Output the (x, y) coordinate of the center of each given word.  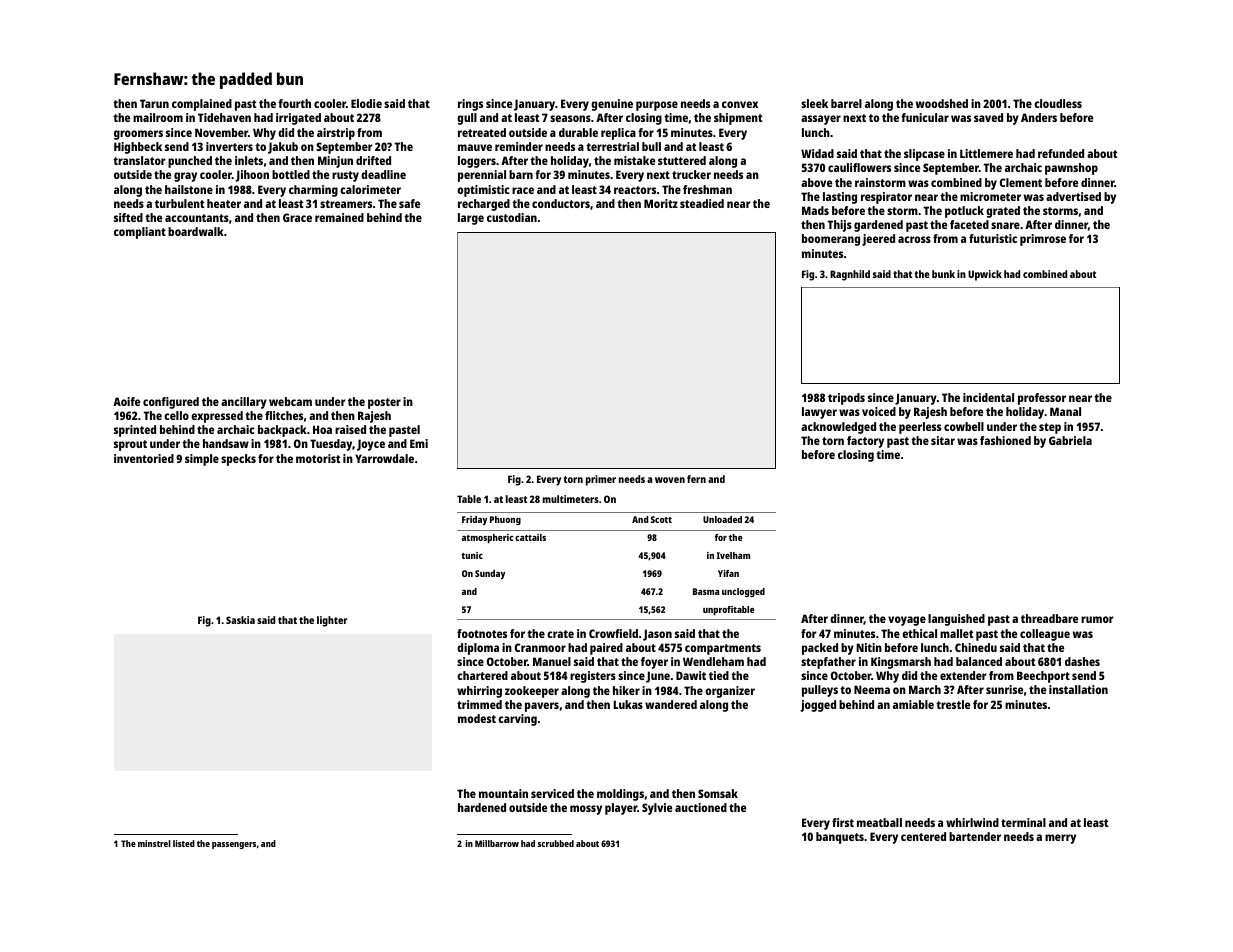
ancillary (244, 403)
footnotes (482, 633)
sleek (814, 103)
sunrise (1004, 689)
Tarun (154, 103)
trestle (953, 704)
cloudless (1058, 103)
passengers (234, 845)
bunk (943, 274)
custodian (512, 217)
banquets (840, 838)
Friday (474, 520)
